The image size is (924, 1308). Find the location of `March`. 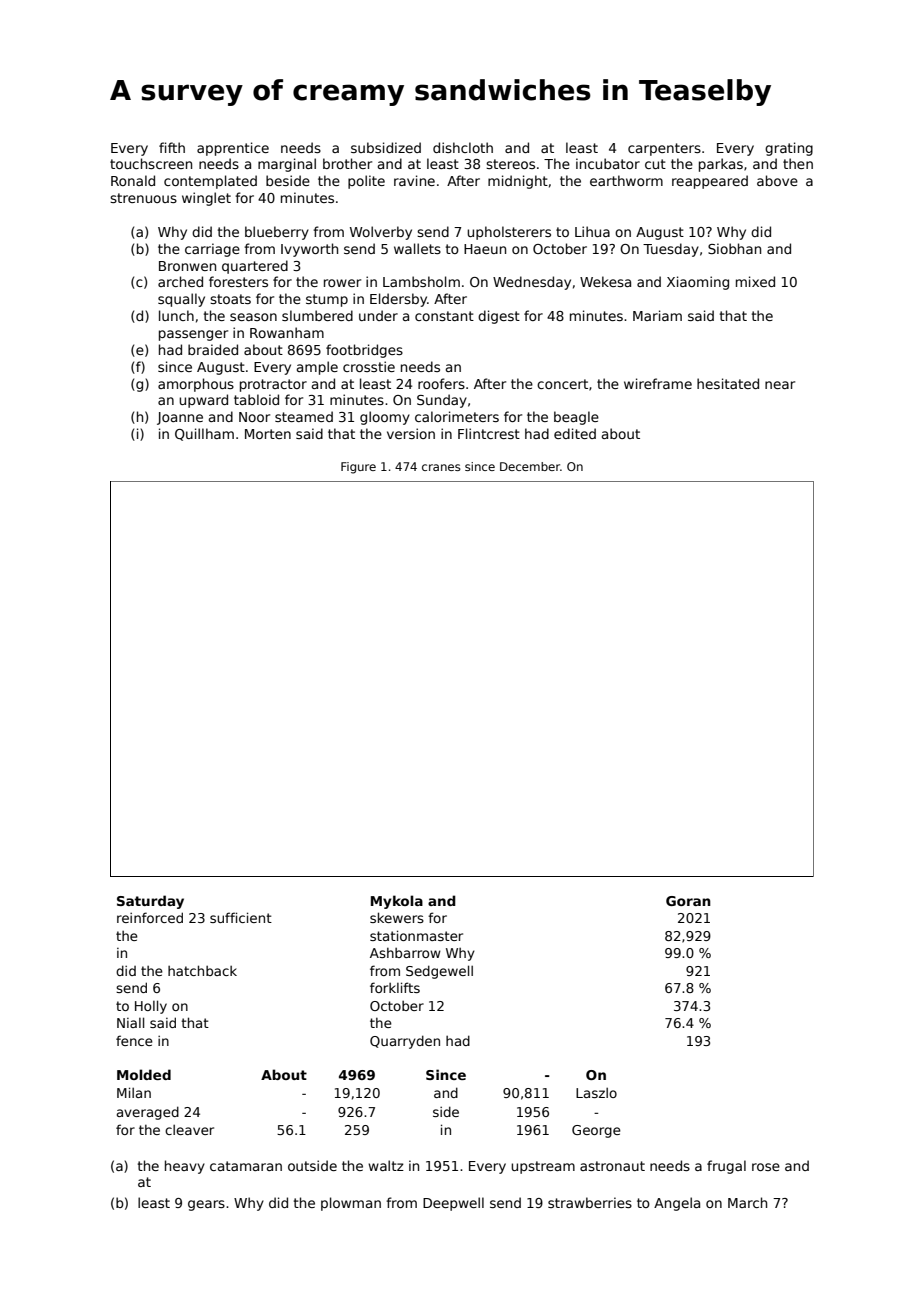

March is located at coordinates (747, 1202).
